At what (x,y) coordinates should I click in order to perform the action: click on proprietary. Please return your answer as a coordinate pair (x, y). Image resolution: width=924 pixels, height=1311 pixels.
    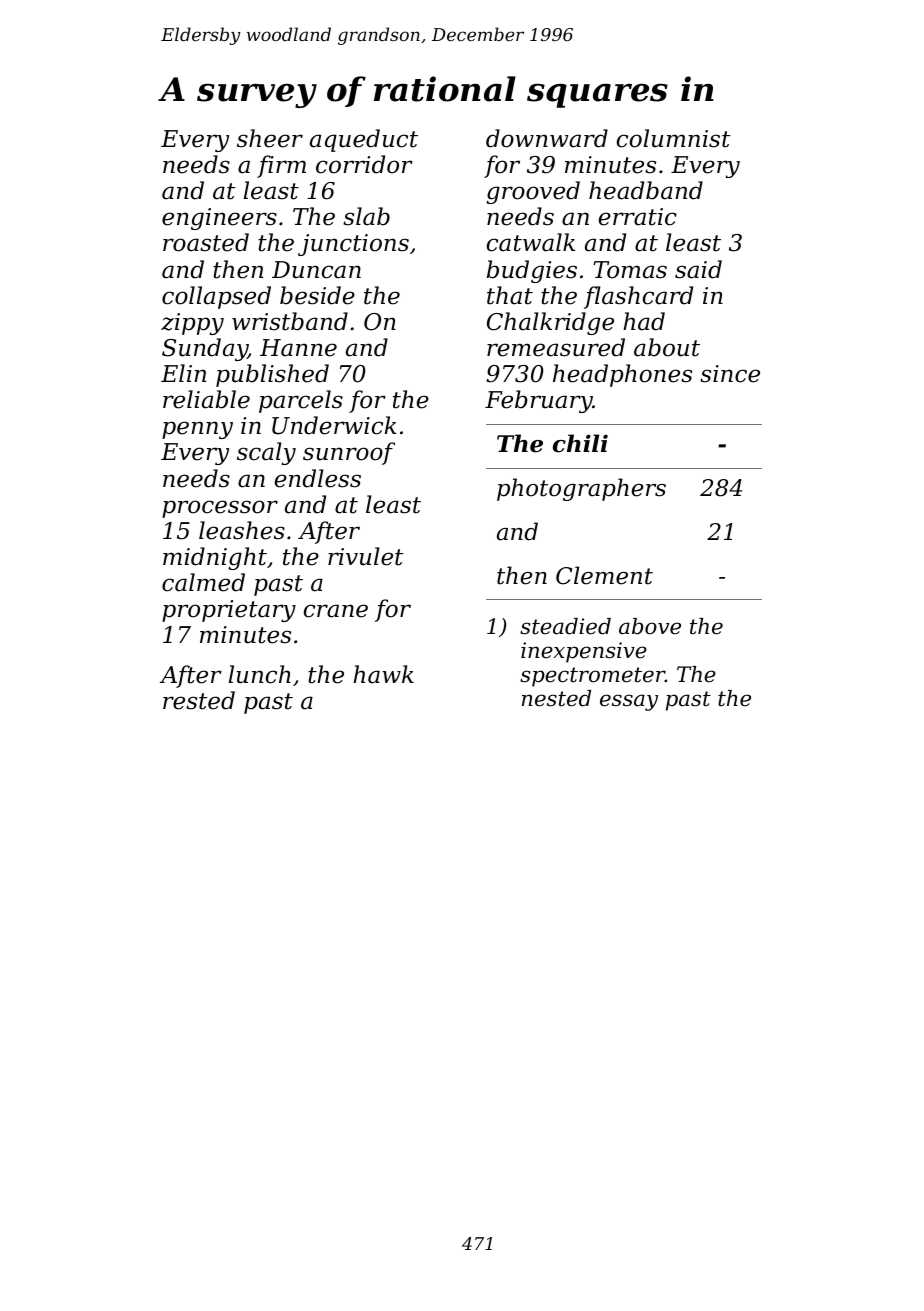
    Looking at the image, I should click on (229, 611).
